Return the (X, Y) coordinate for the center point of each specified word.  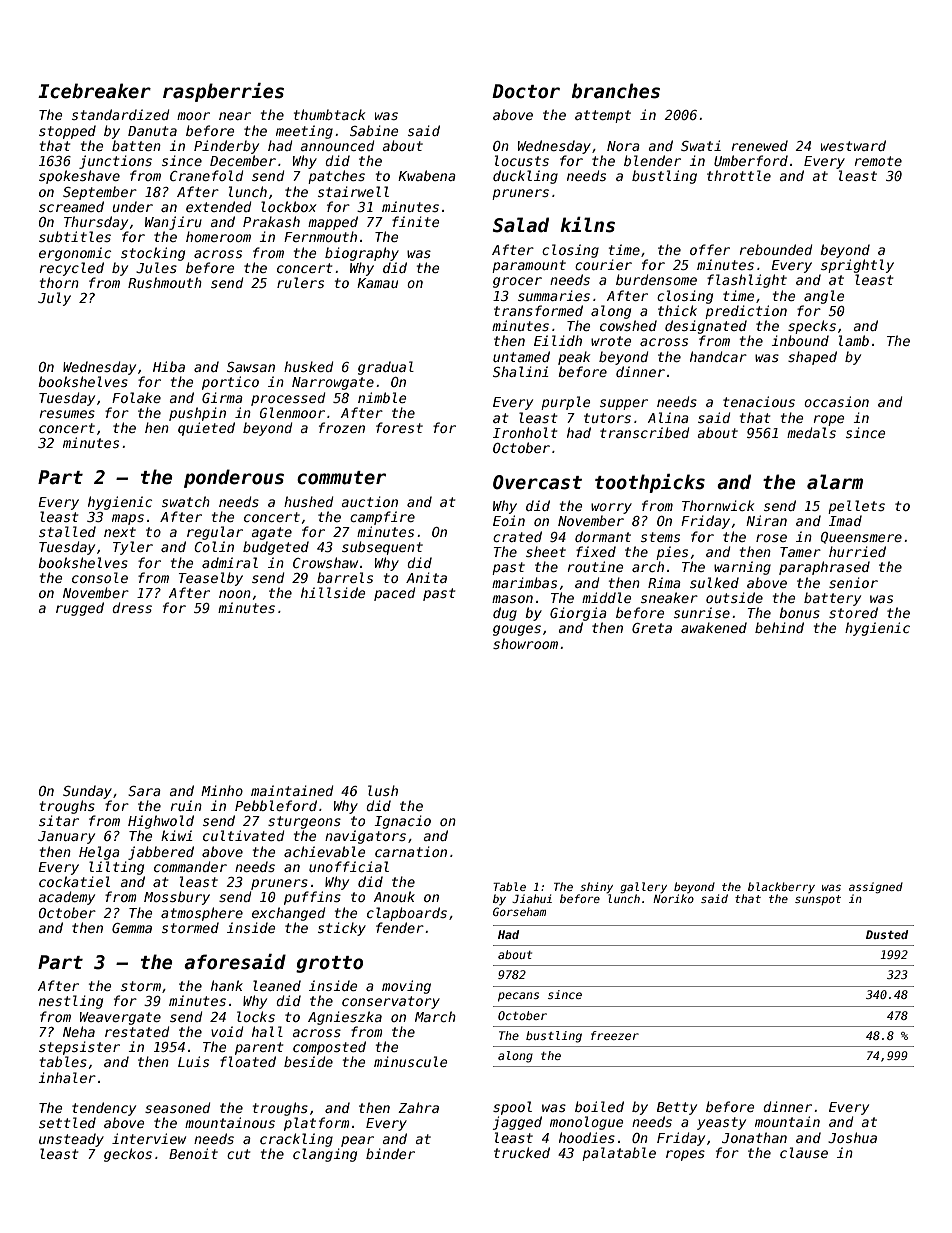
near (235, 116)
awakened (714, 627)
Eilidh (558, 340)
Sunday (87, 792)
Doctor (526, 91)
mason (512, 599)
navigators (365, 837)
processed (288, 399)
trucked (522, 1152)
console (100, 577)
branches (616, 91)
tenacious (759, 401)
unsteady (71, 1140)
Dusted (887, 934)
